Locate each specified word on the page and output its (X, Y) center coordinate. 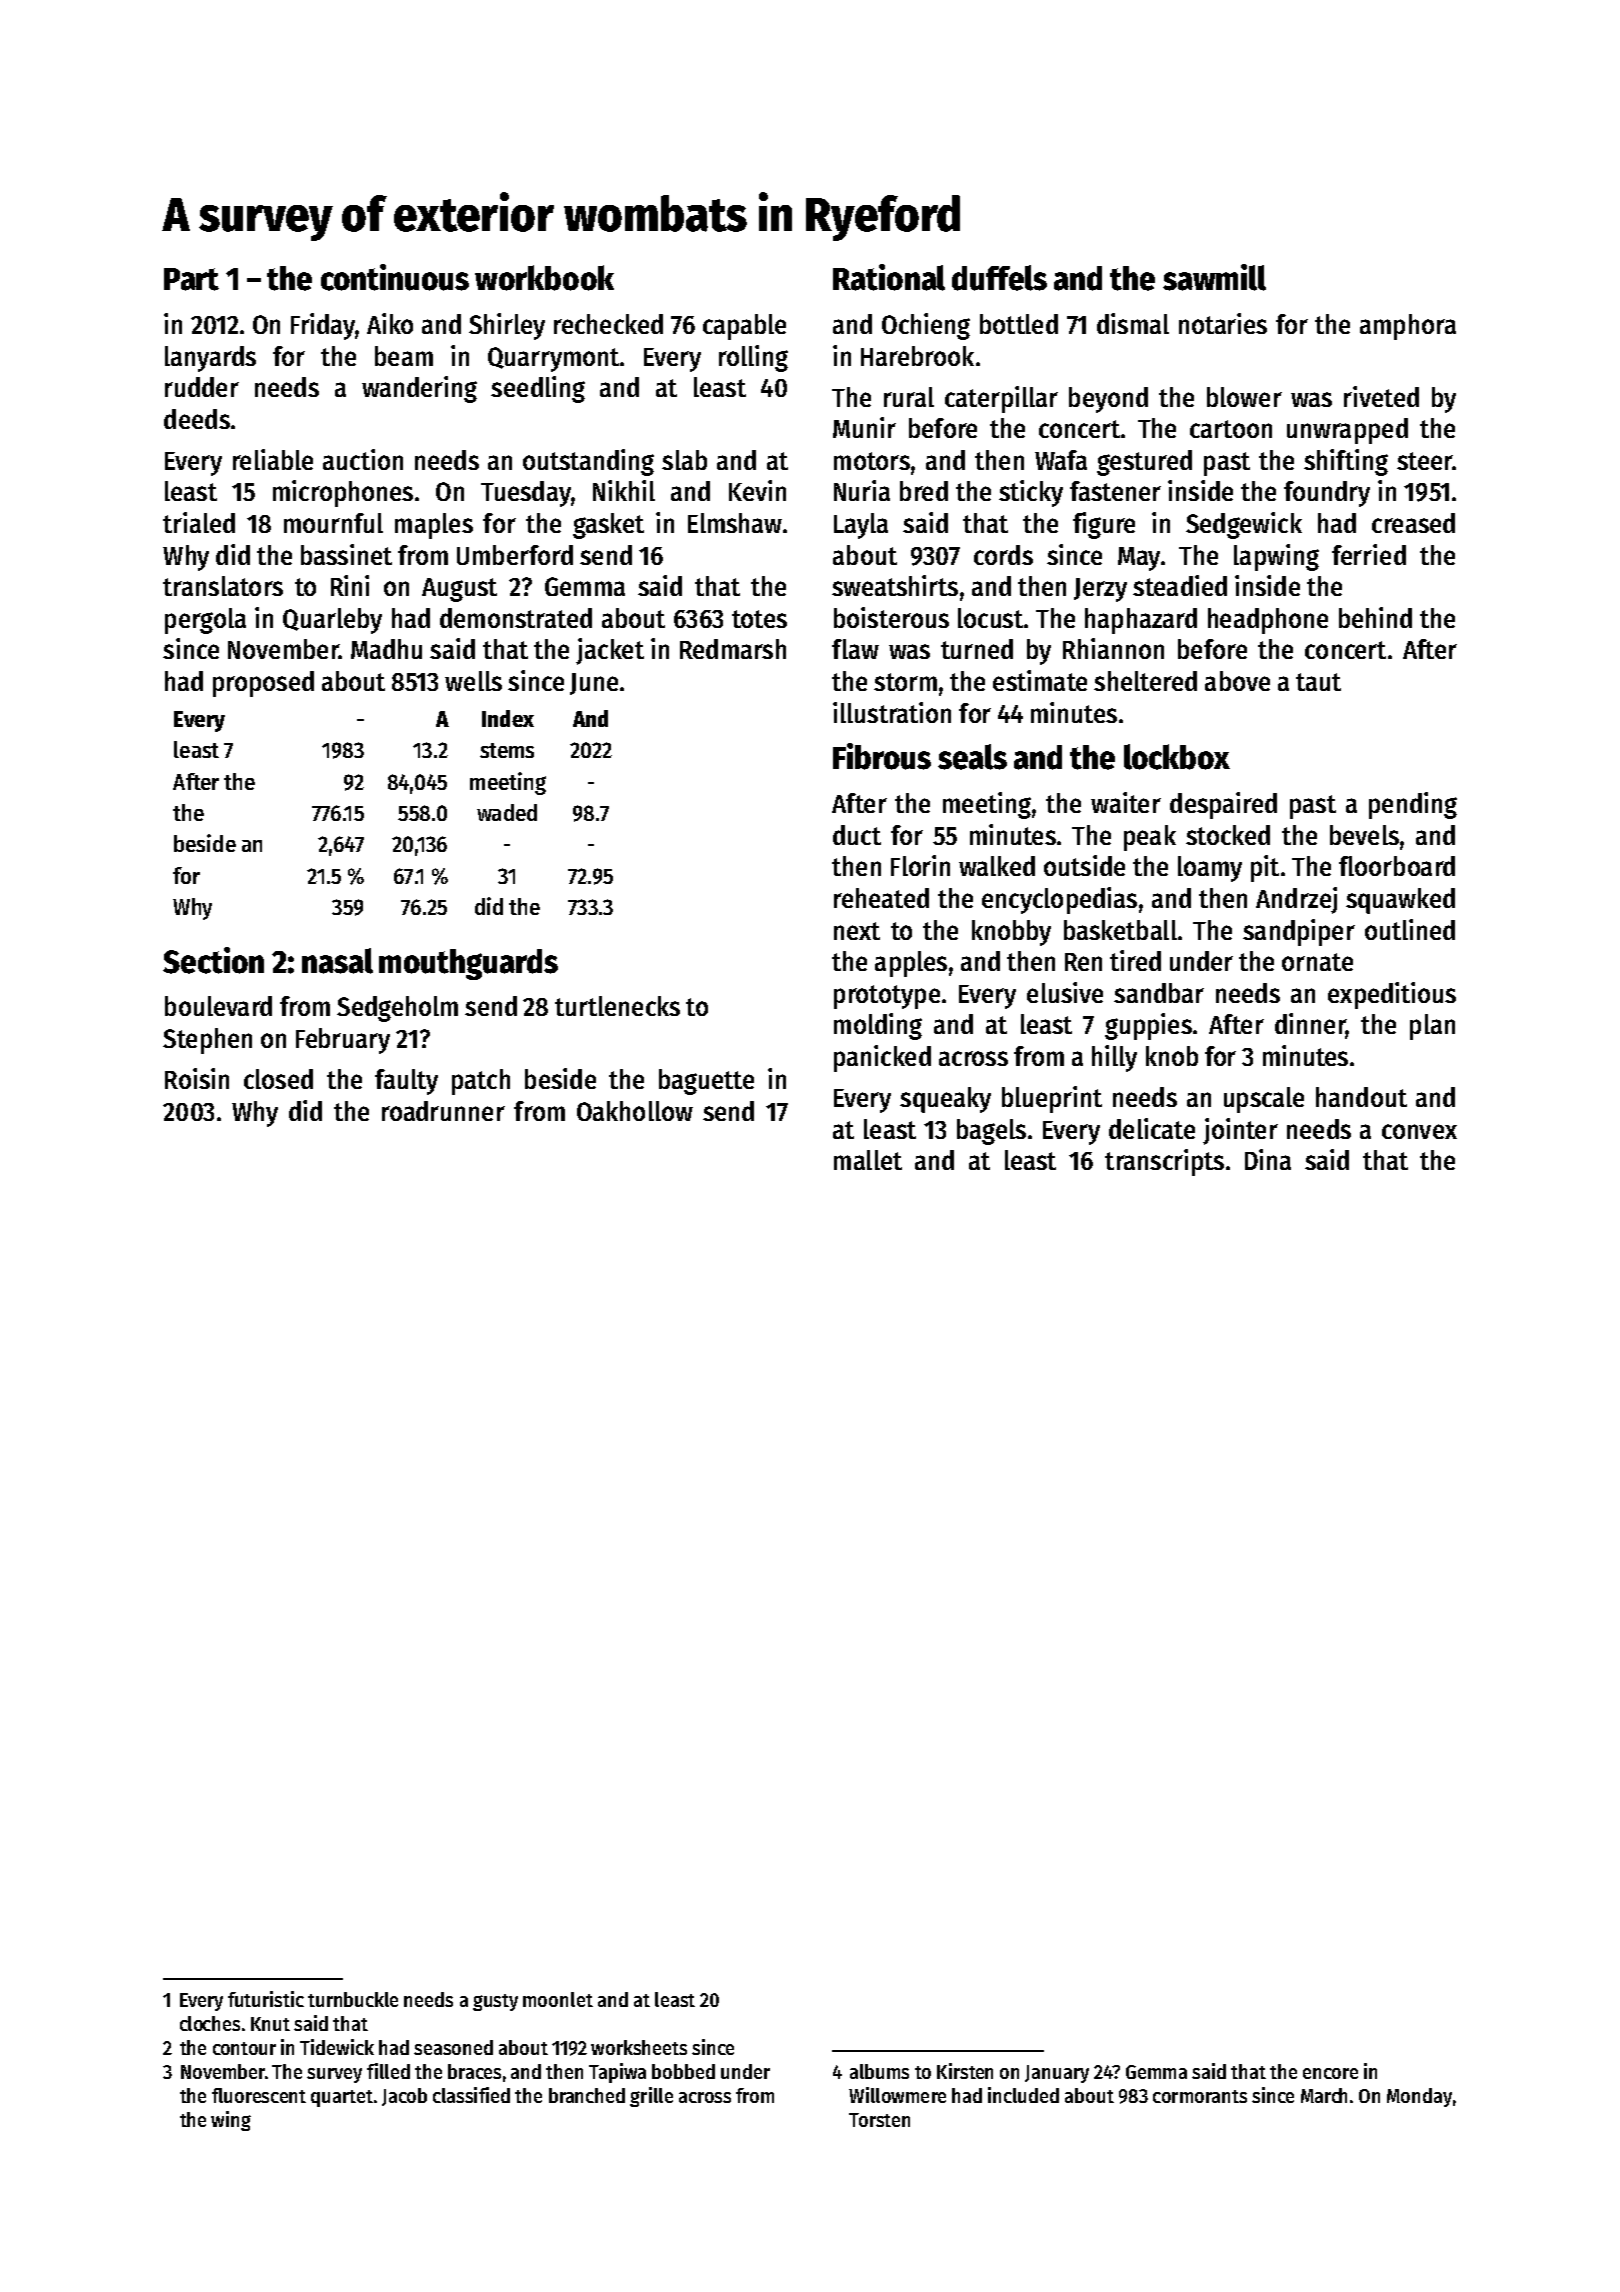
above (1237, 681)
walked (997, 866)
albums (879, 2071)
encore (1330, 2073)
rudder (202, 387)
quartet (342, 2098)
